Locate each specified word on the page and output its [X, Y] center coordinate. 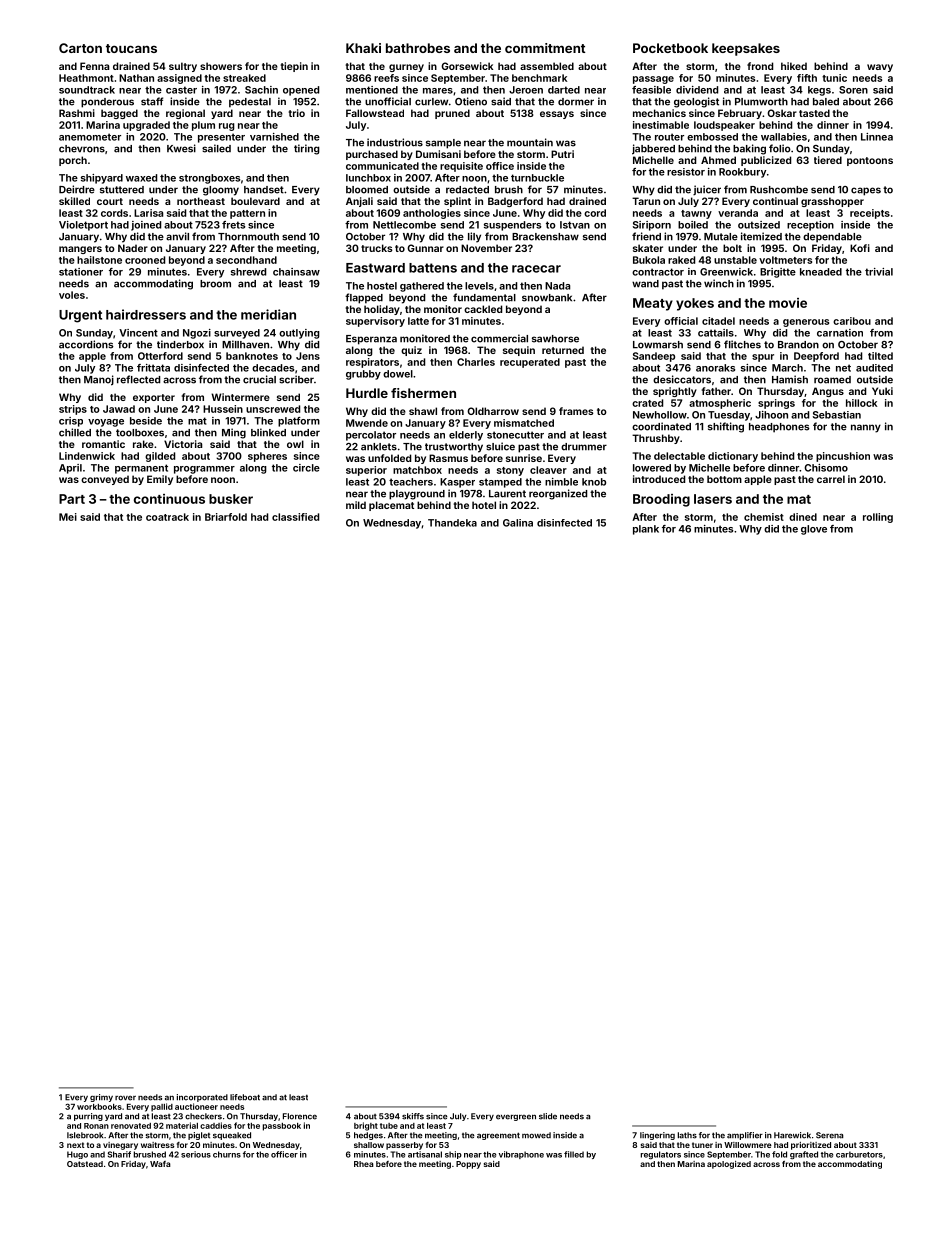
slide [548, 1116]
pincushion [843, 457]
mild [356, 505]
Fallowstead [375, 113]
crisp [71, 422]
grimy [101, 1098]
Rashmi [77, 113]
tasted [814, 113]
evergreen [516, 1117]
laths [687, 1135]
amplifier [745, 1136]
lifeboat [245, 1097]
